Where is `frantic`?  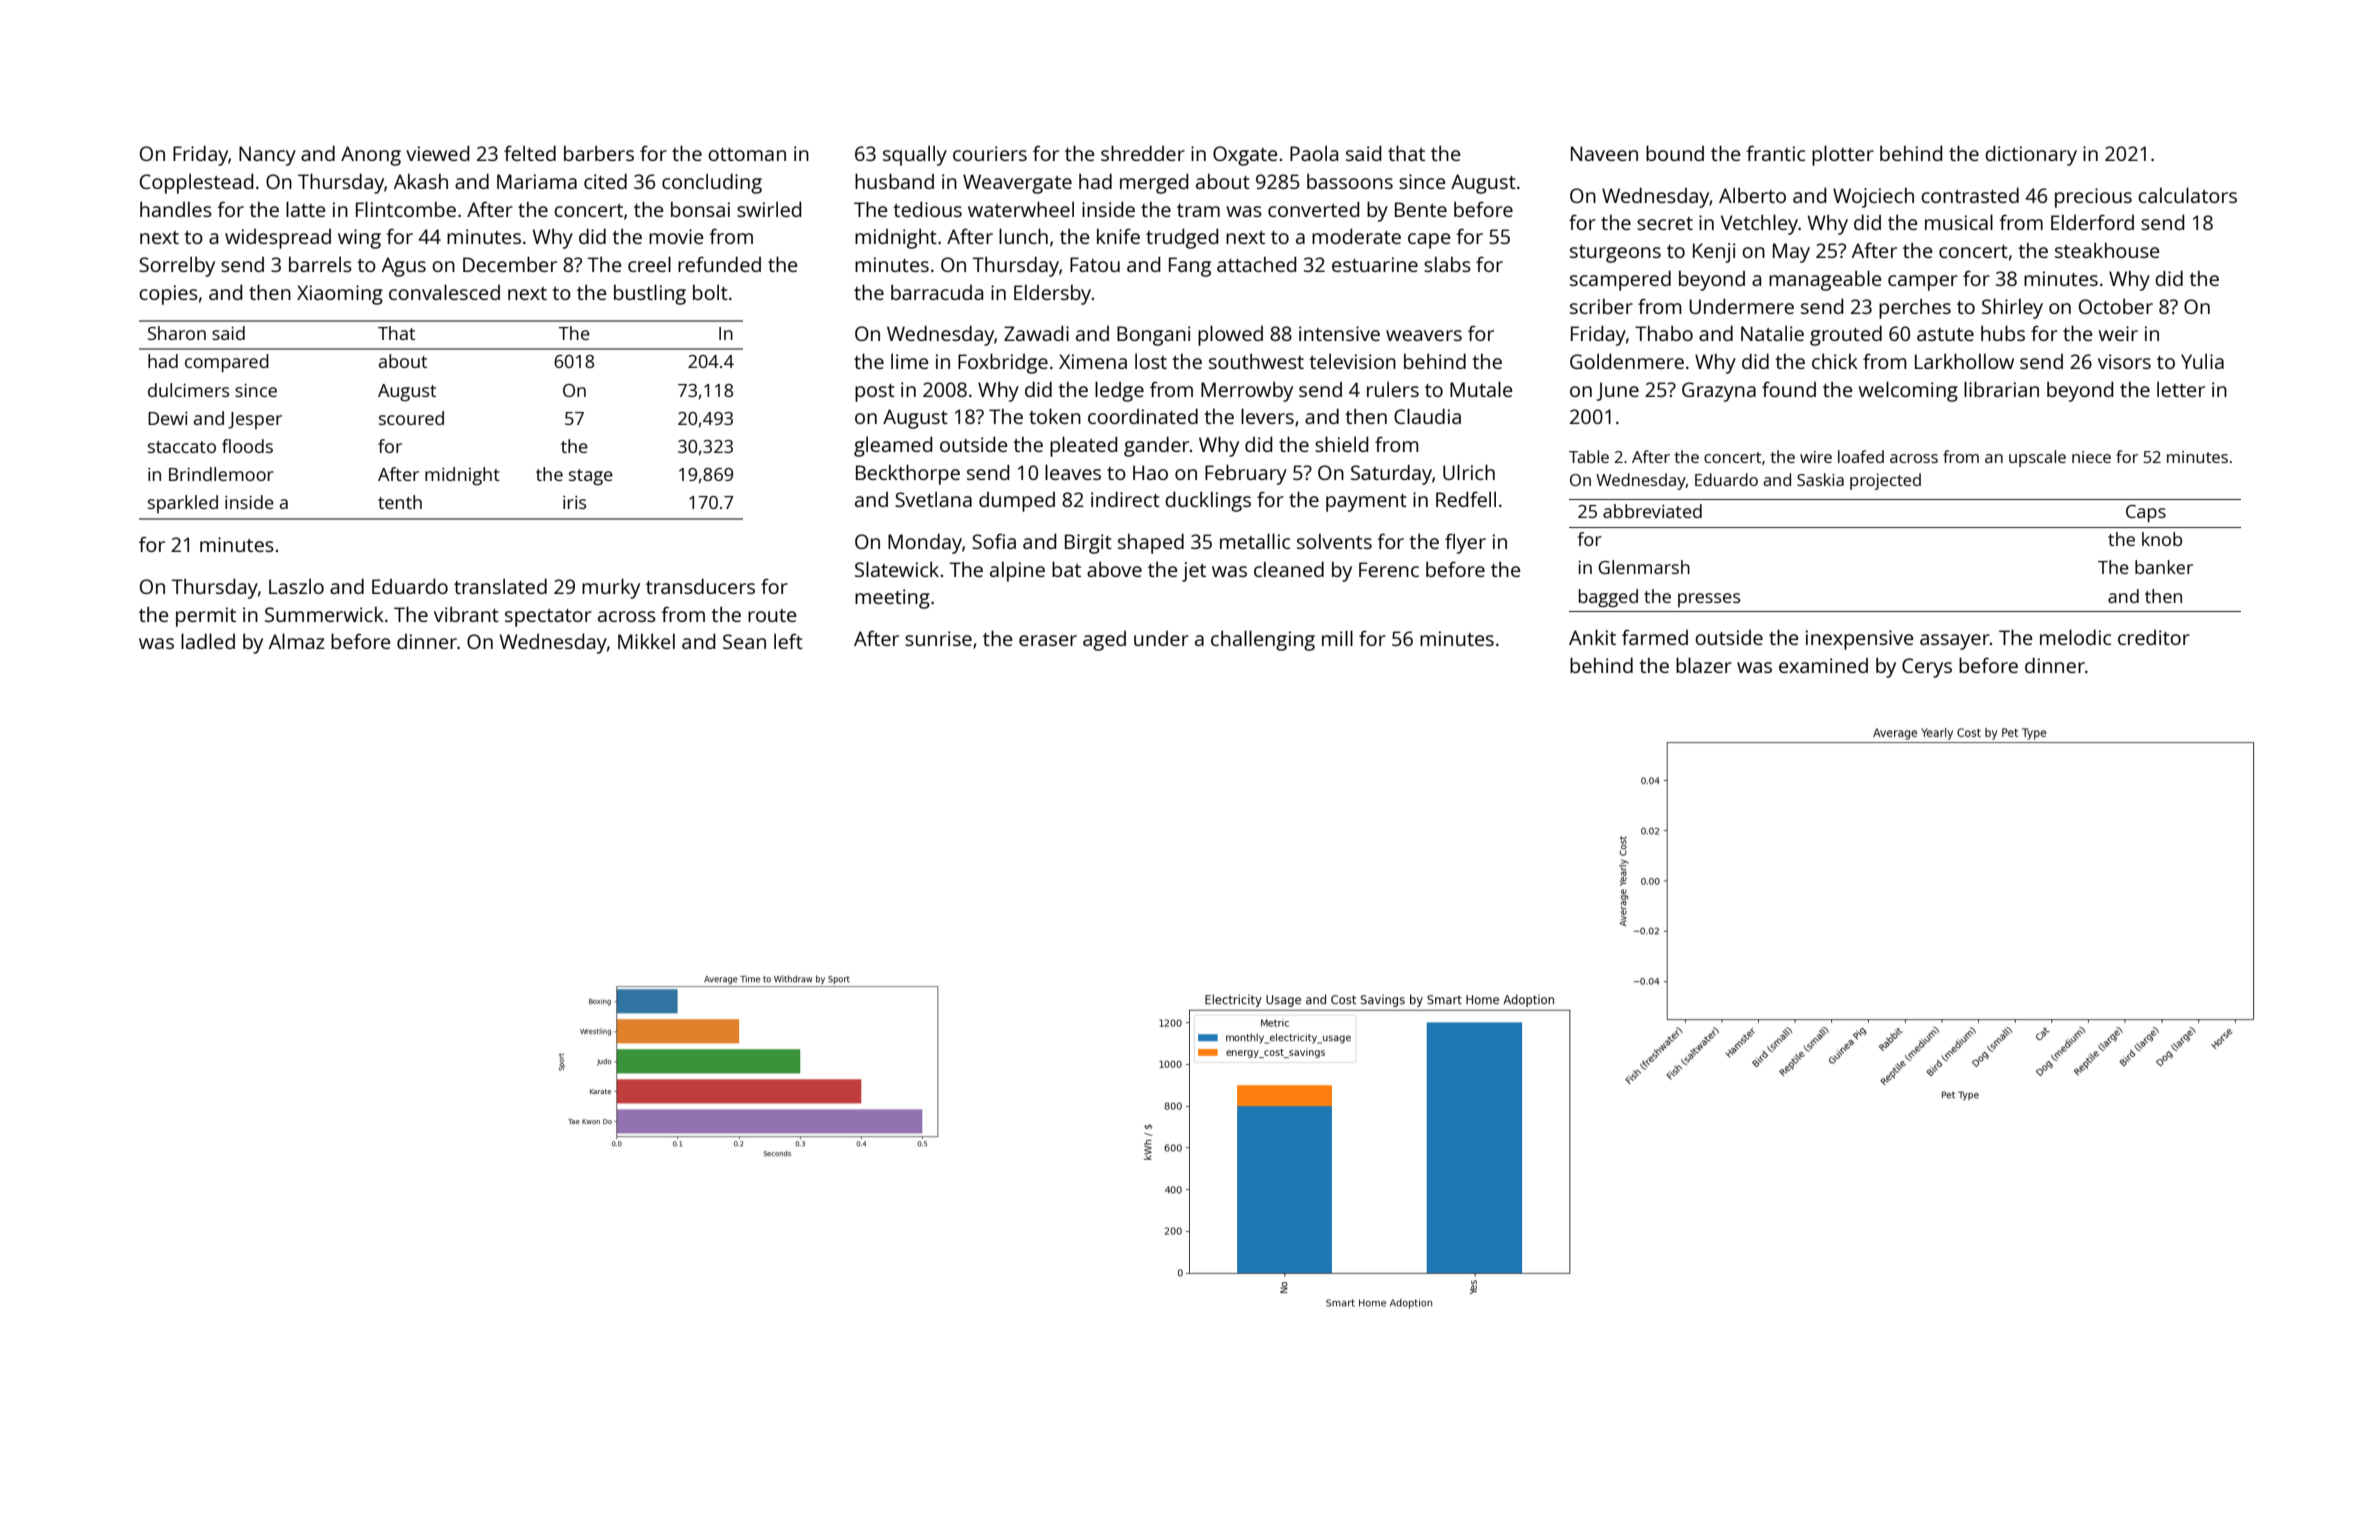 frantic is located at coordinates (1775, 153).
